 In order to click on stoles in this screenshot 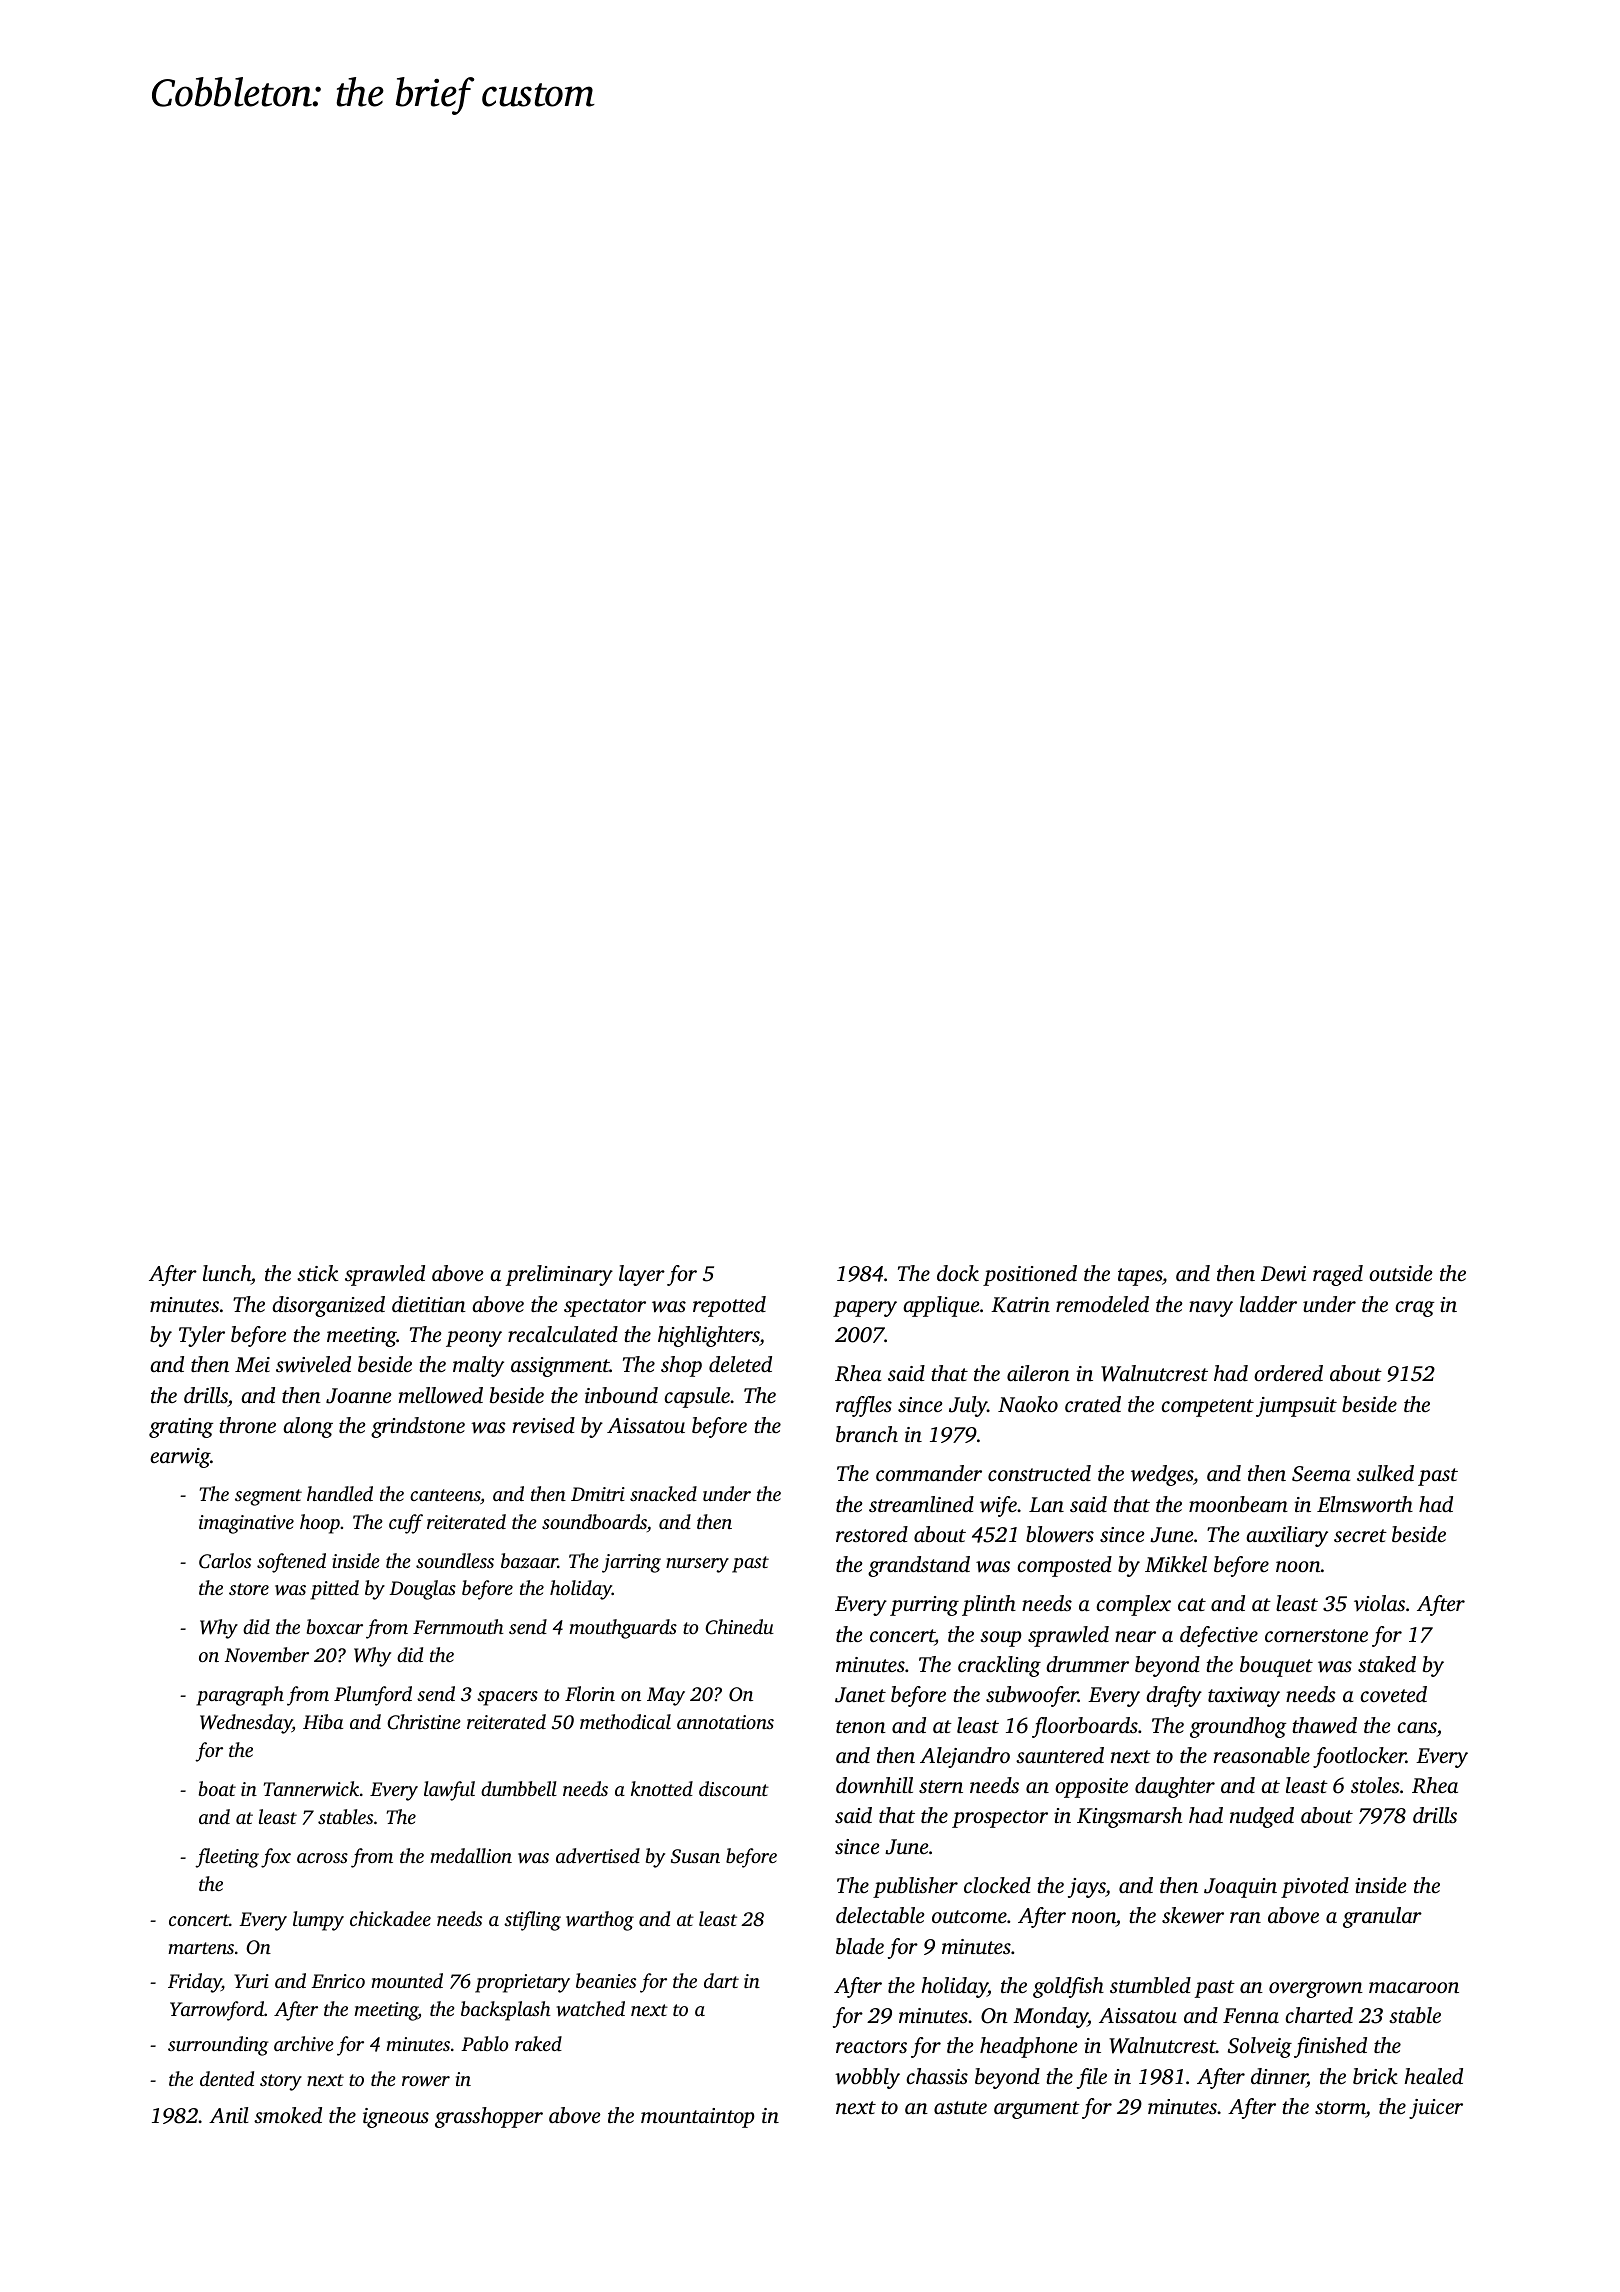, I will do `click(1375, 1785)`.
